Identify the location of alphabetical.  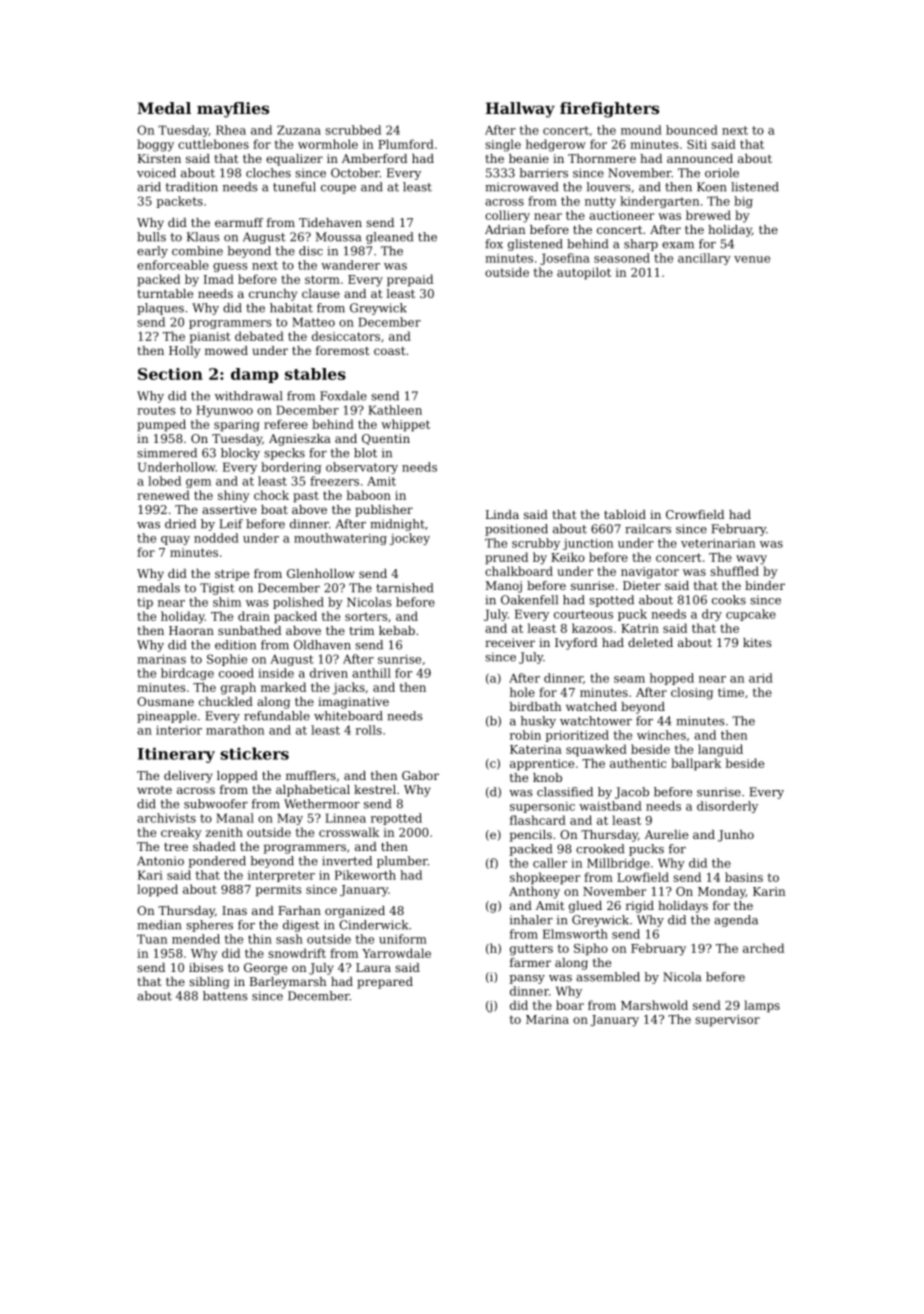
(313, 791).
